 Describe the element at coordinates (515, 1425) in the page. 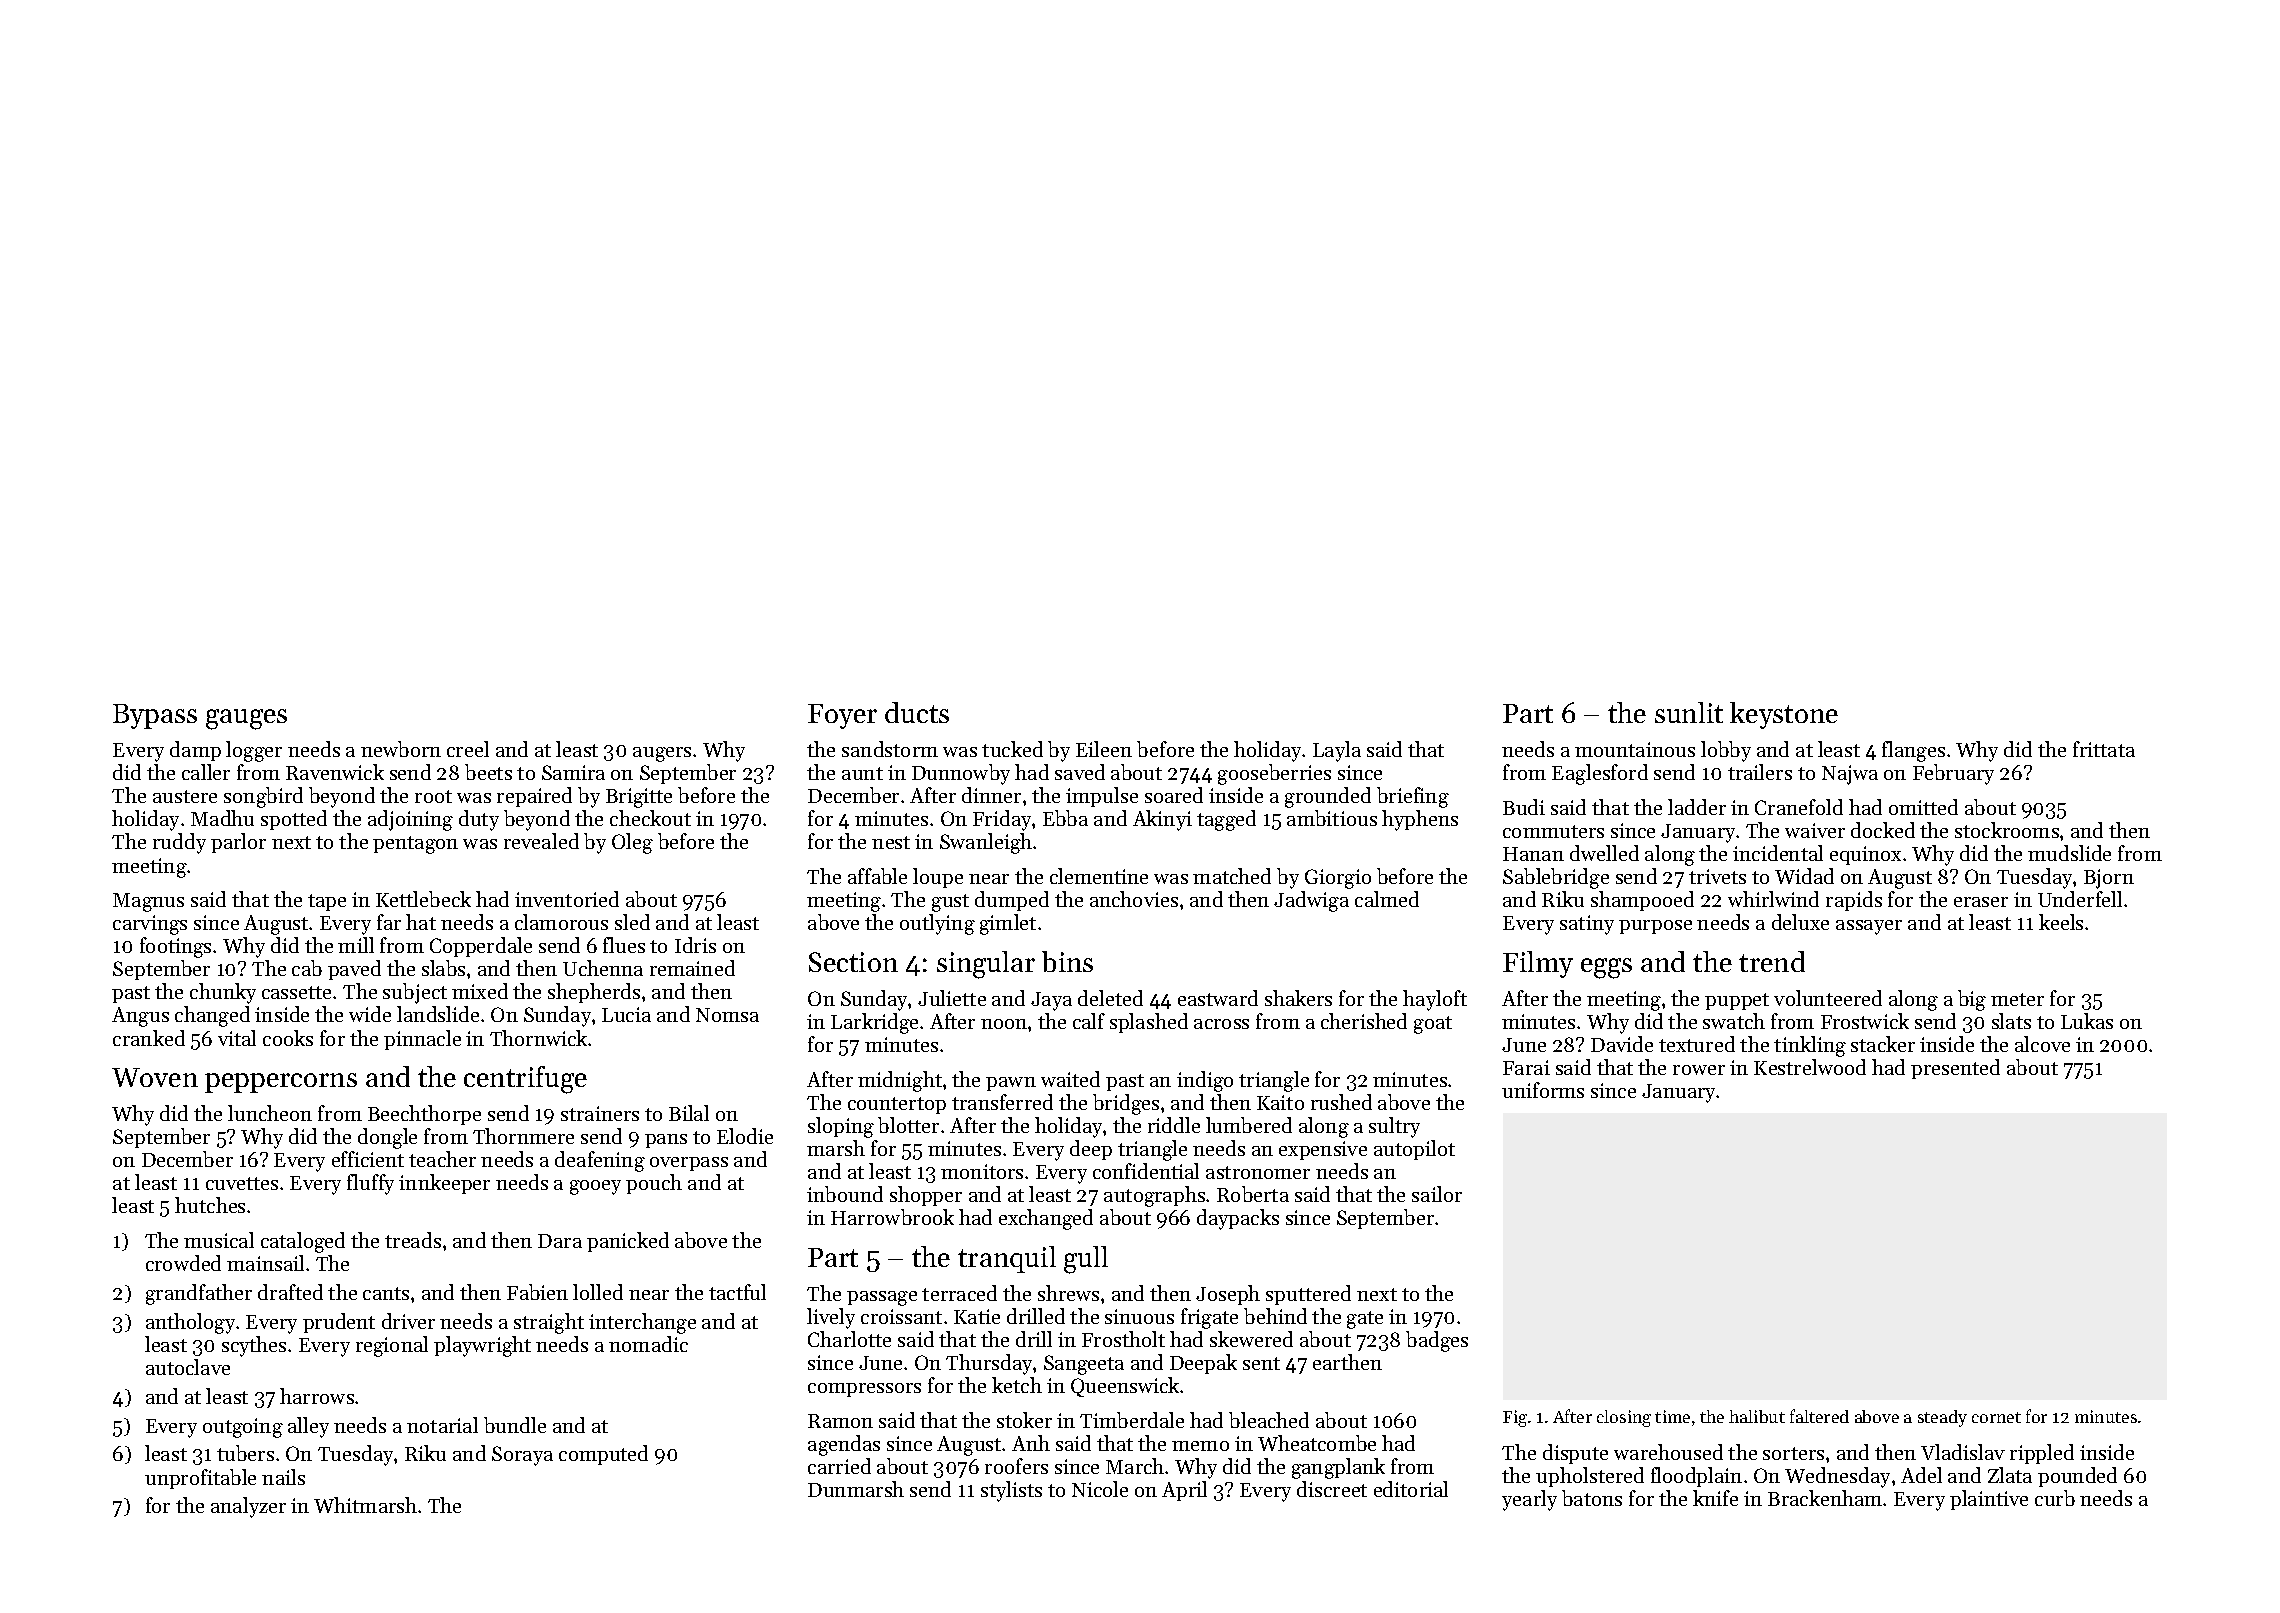

I see `bundle` at that location.
